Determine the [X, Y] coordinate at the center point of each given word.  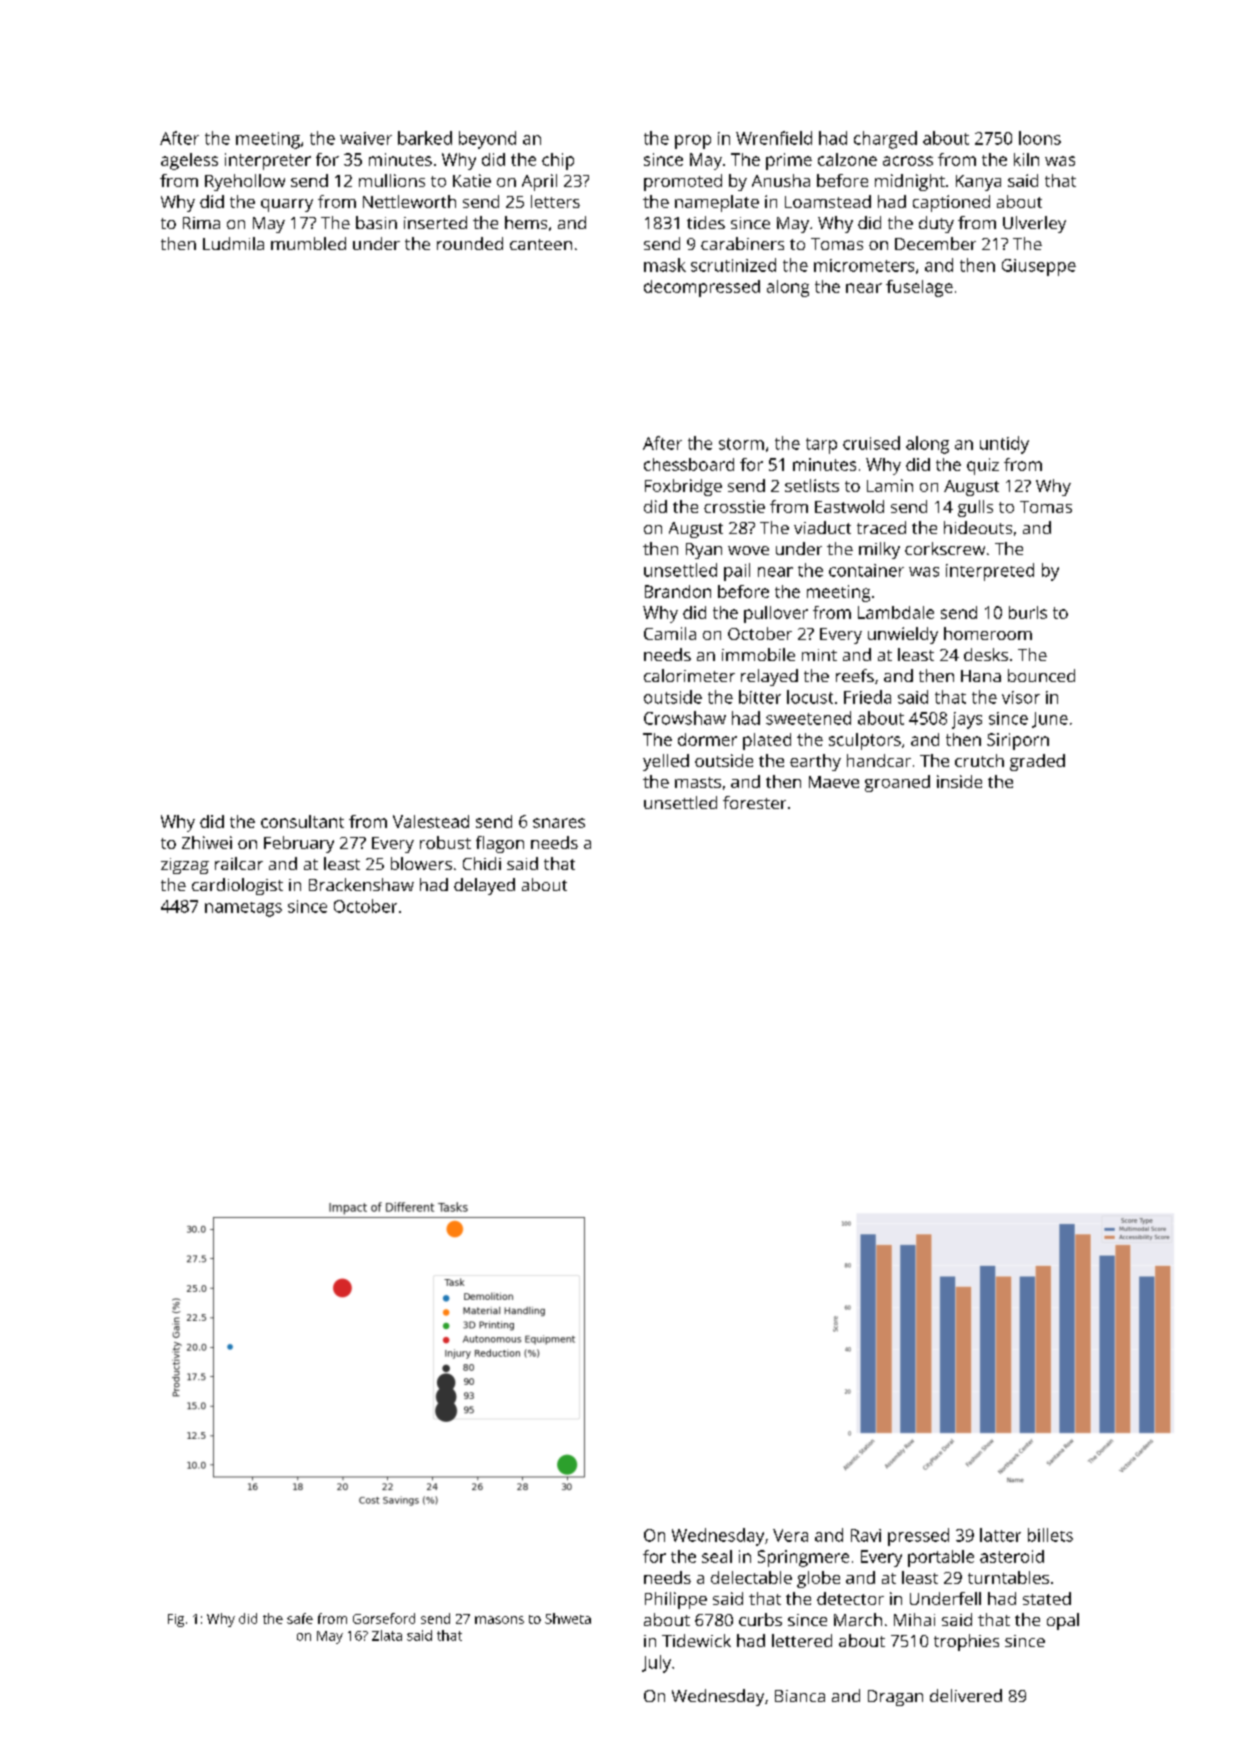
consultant [302, 821]
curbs [760, 1619]
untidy [1004, 445]
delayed [484, 886]
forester [754, 802]
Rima [201, 223]
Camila [670, 633]
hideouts [978, 527]
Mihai [914, 1619]
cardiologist [237, 886]
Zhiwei [207, 842]
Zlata [387, 1635]
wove [748, 550]
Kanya [978, 183]
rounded [470, 243]
